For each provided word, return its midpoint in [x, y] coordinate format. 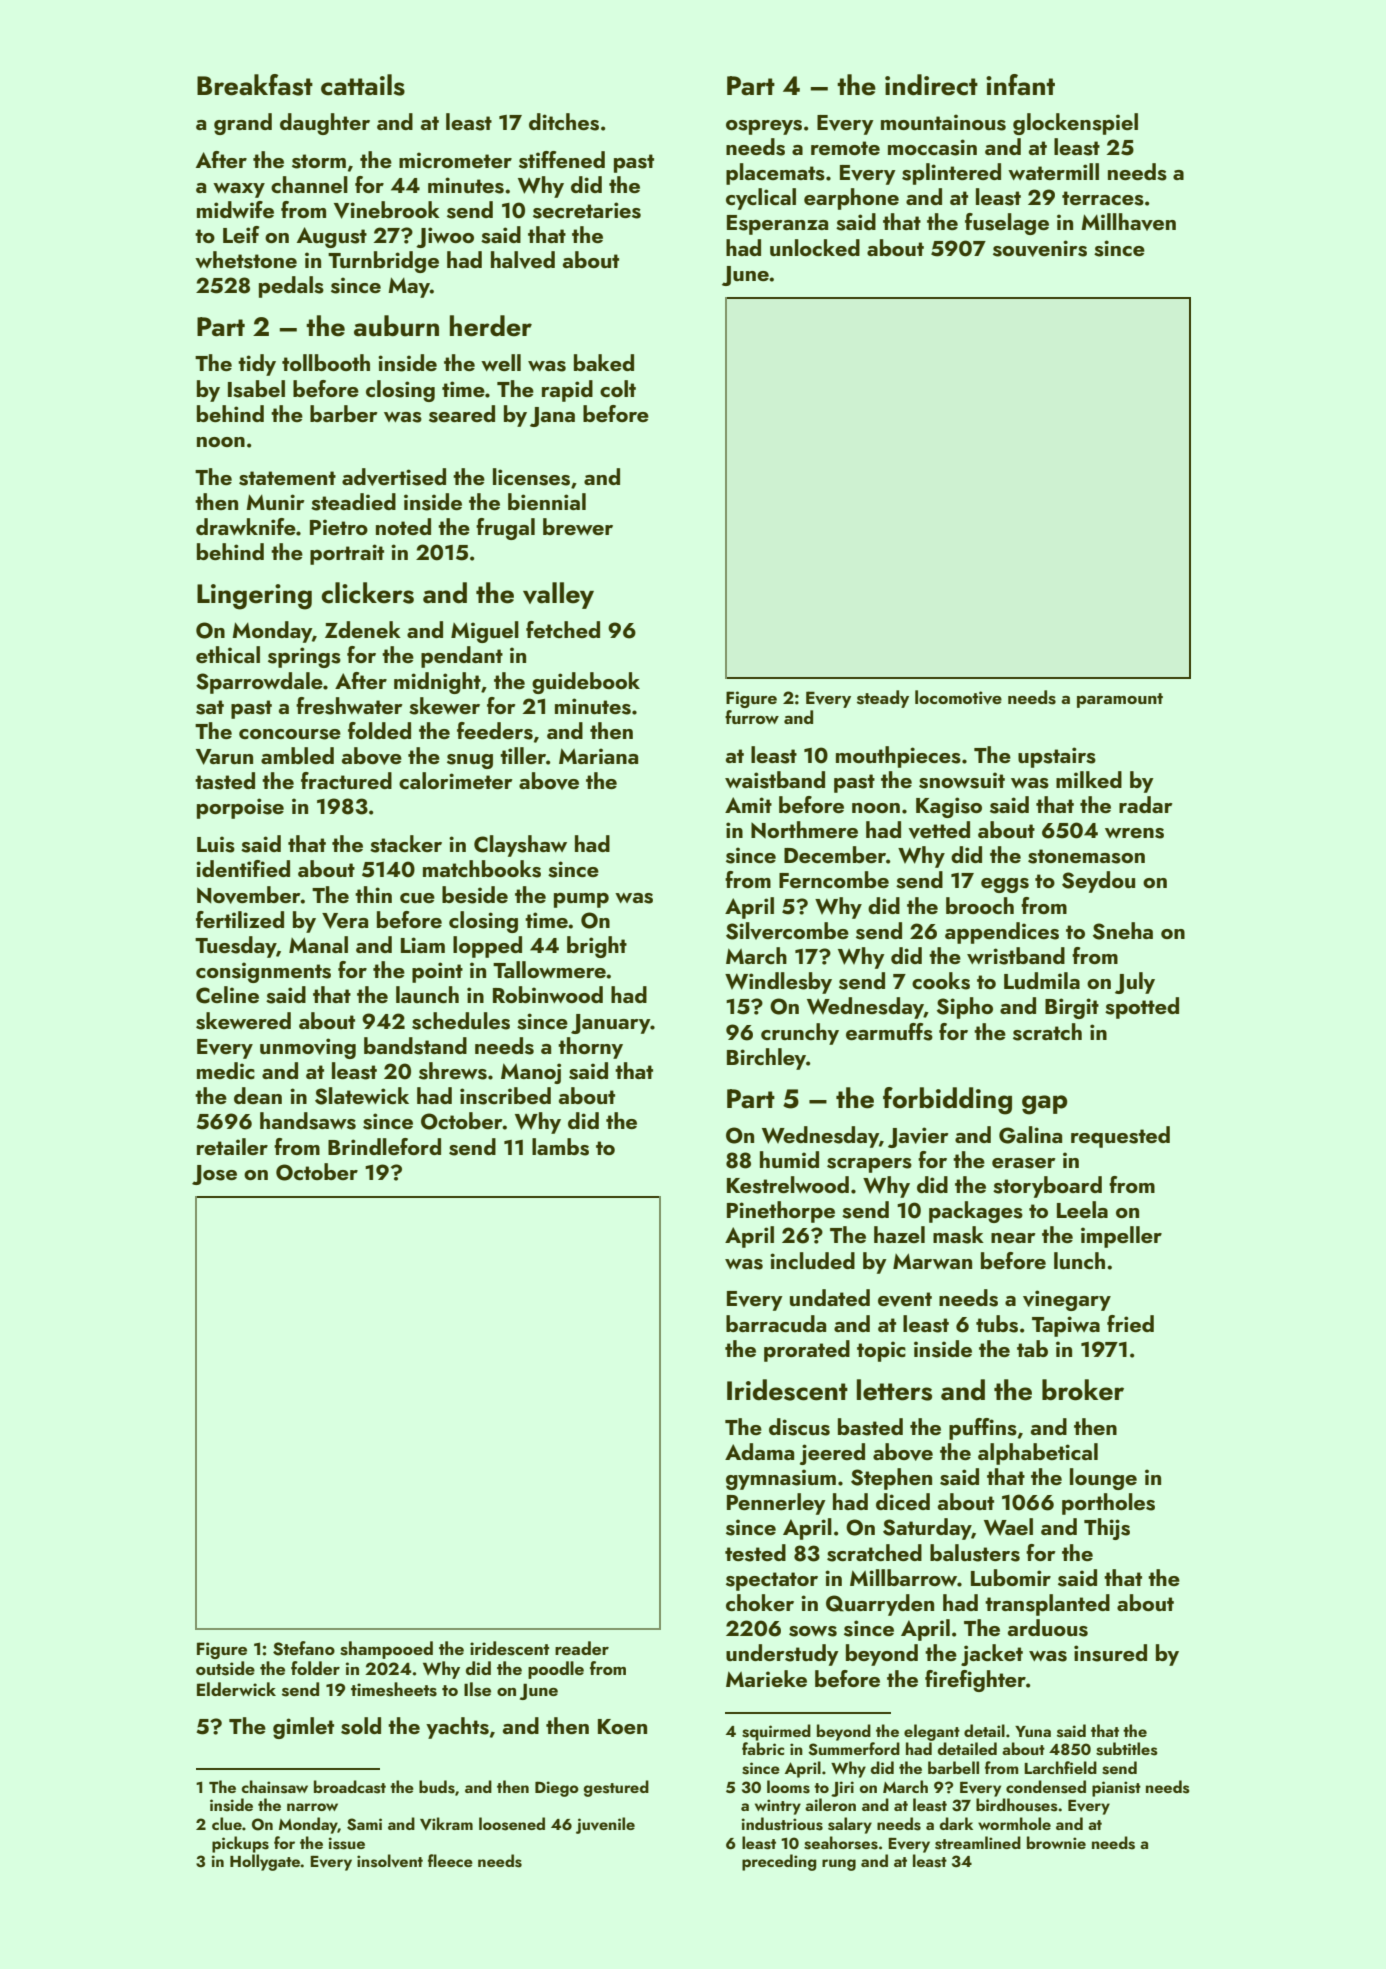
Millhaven [1128, 222]
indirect [931, 85]
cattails [363, 85]
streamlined [978, 1843]
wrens [1134, 833]
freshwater [349, 706]
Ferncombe [834, 879]
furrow [752, 717]
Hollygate [265, 1862]
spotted [1142, 1008]
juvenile [605, 1825]
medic [226, 1070]
